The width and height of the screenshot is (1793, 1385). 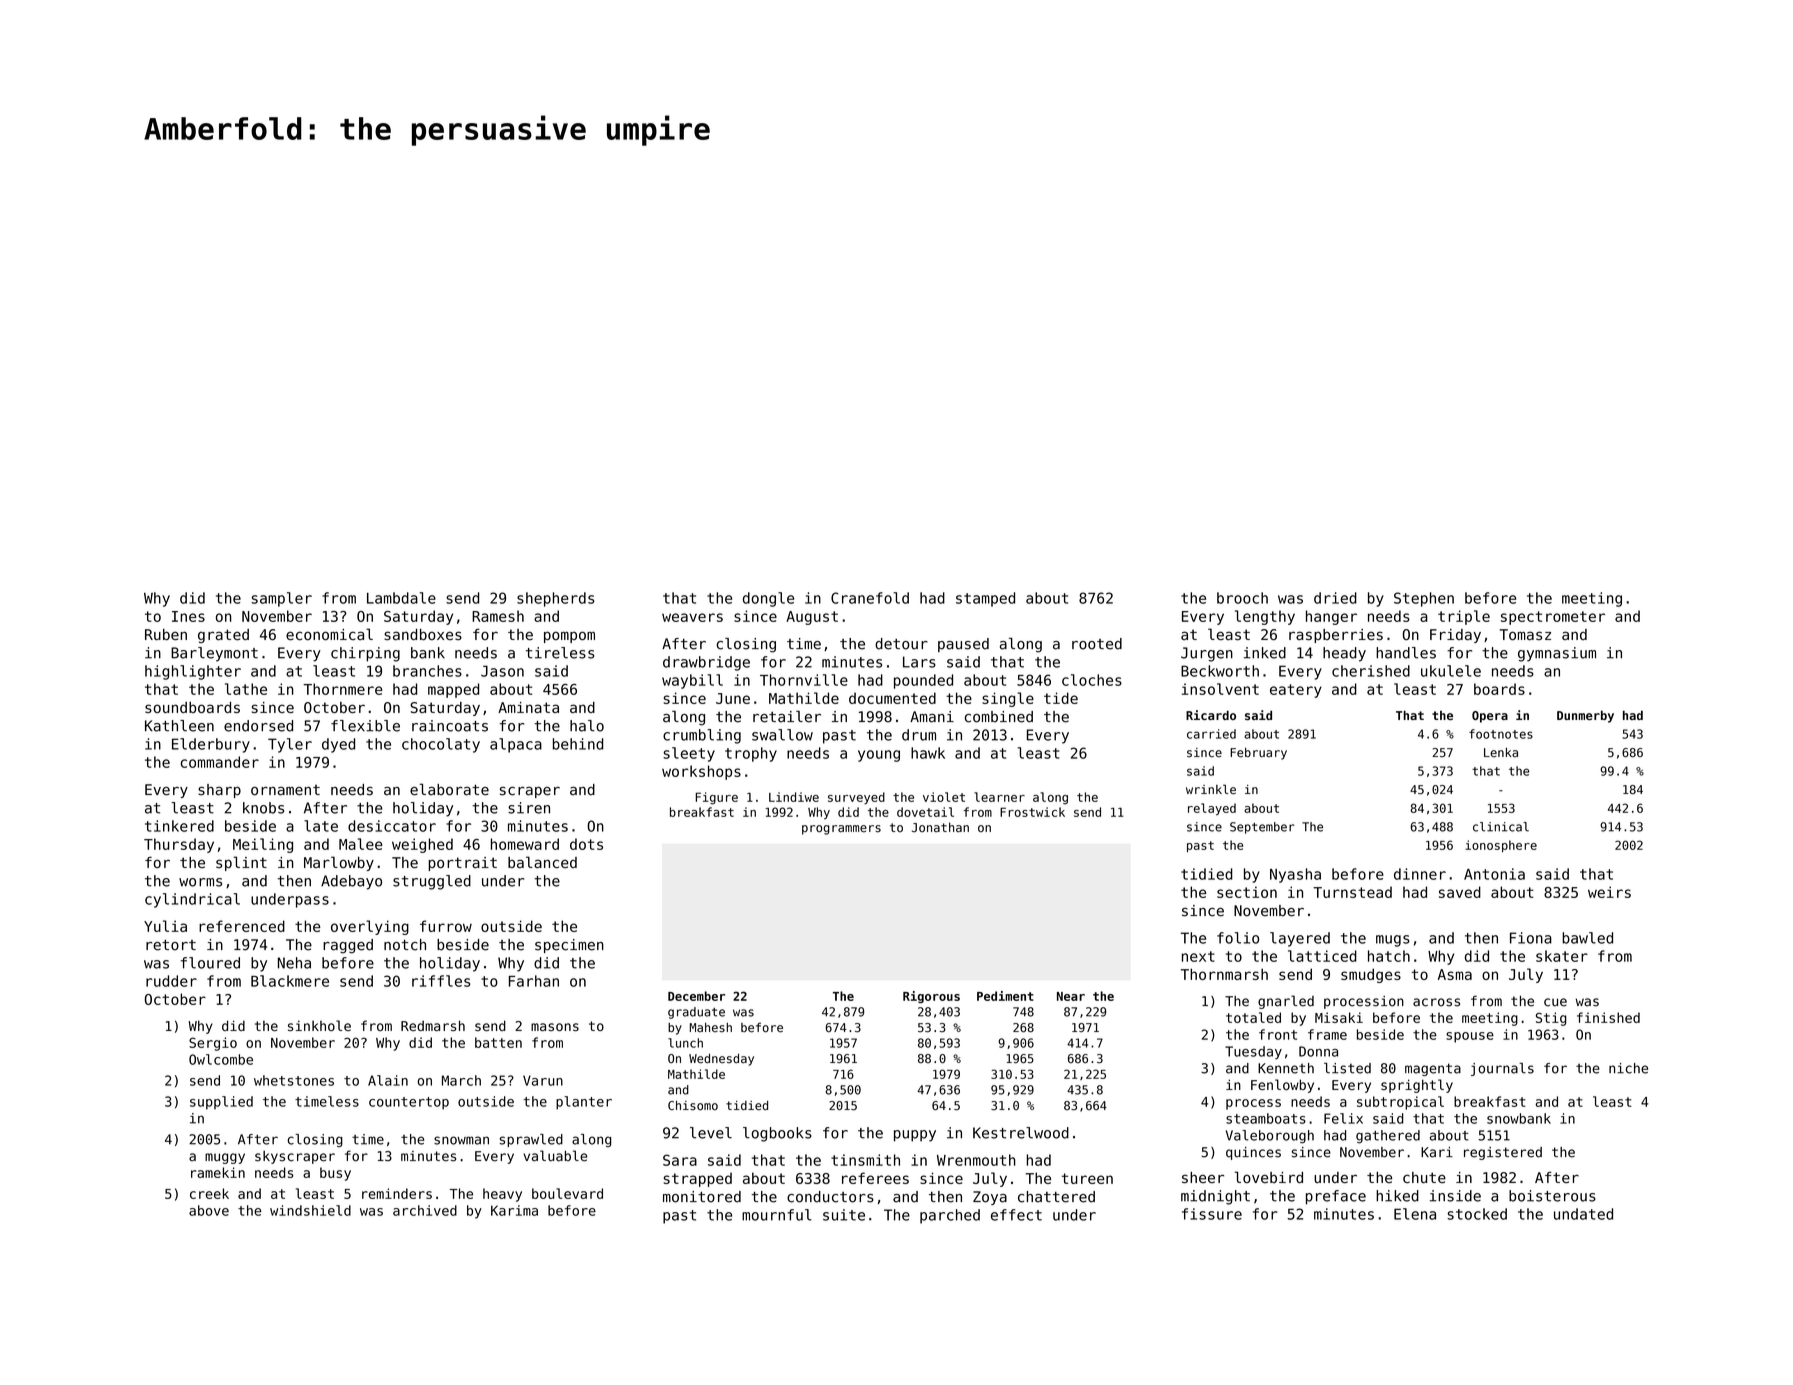 What do you see at coordinates (179, 845) in the screenshot?
I see `Thursday` at bounding box center [179, 845].
